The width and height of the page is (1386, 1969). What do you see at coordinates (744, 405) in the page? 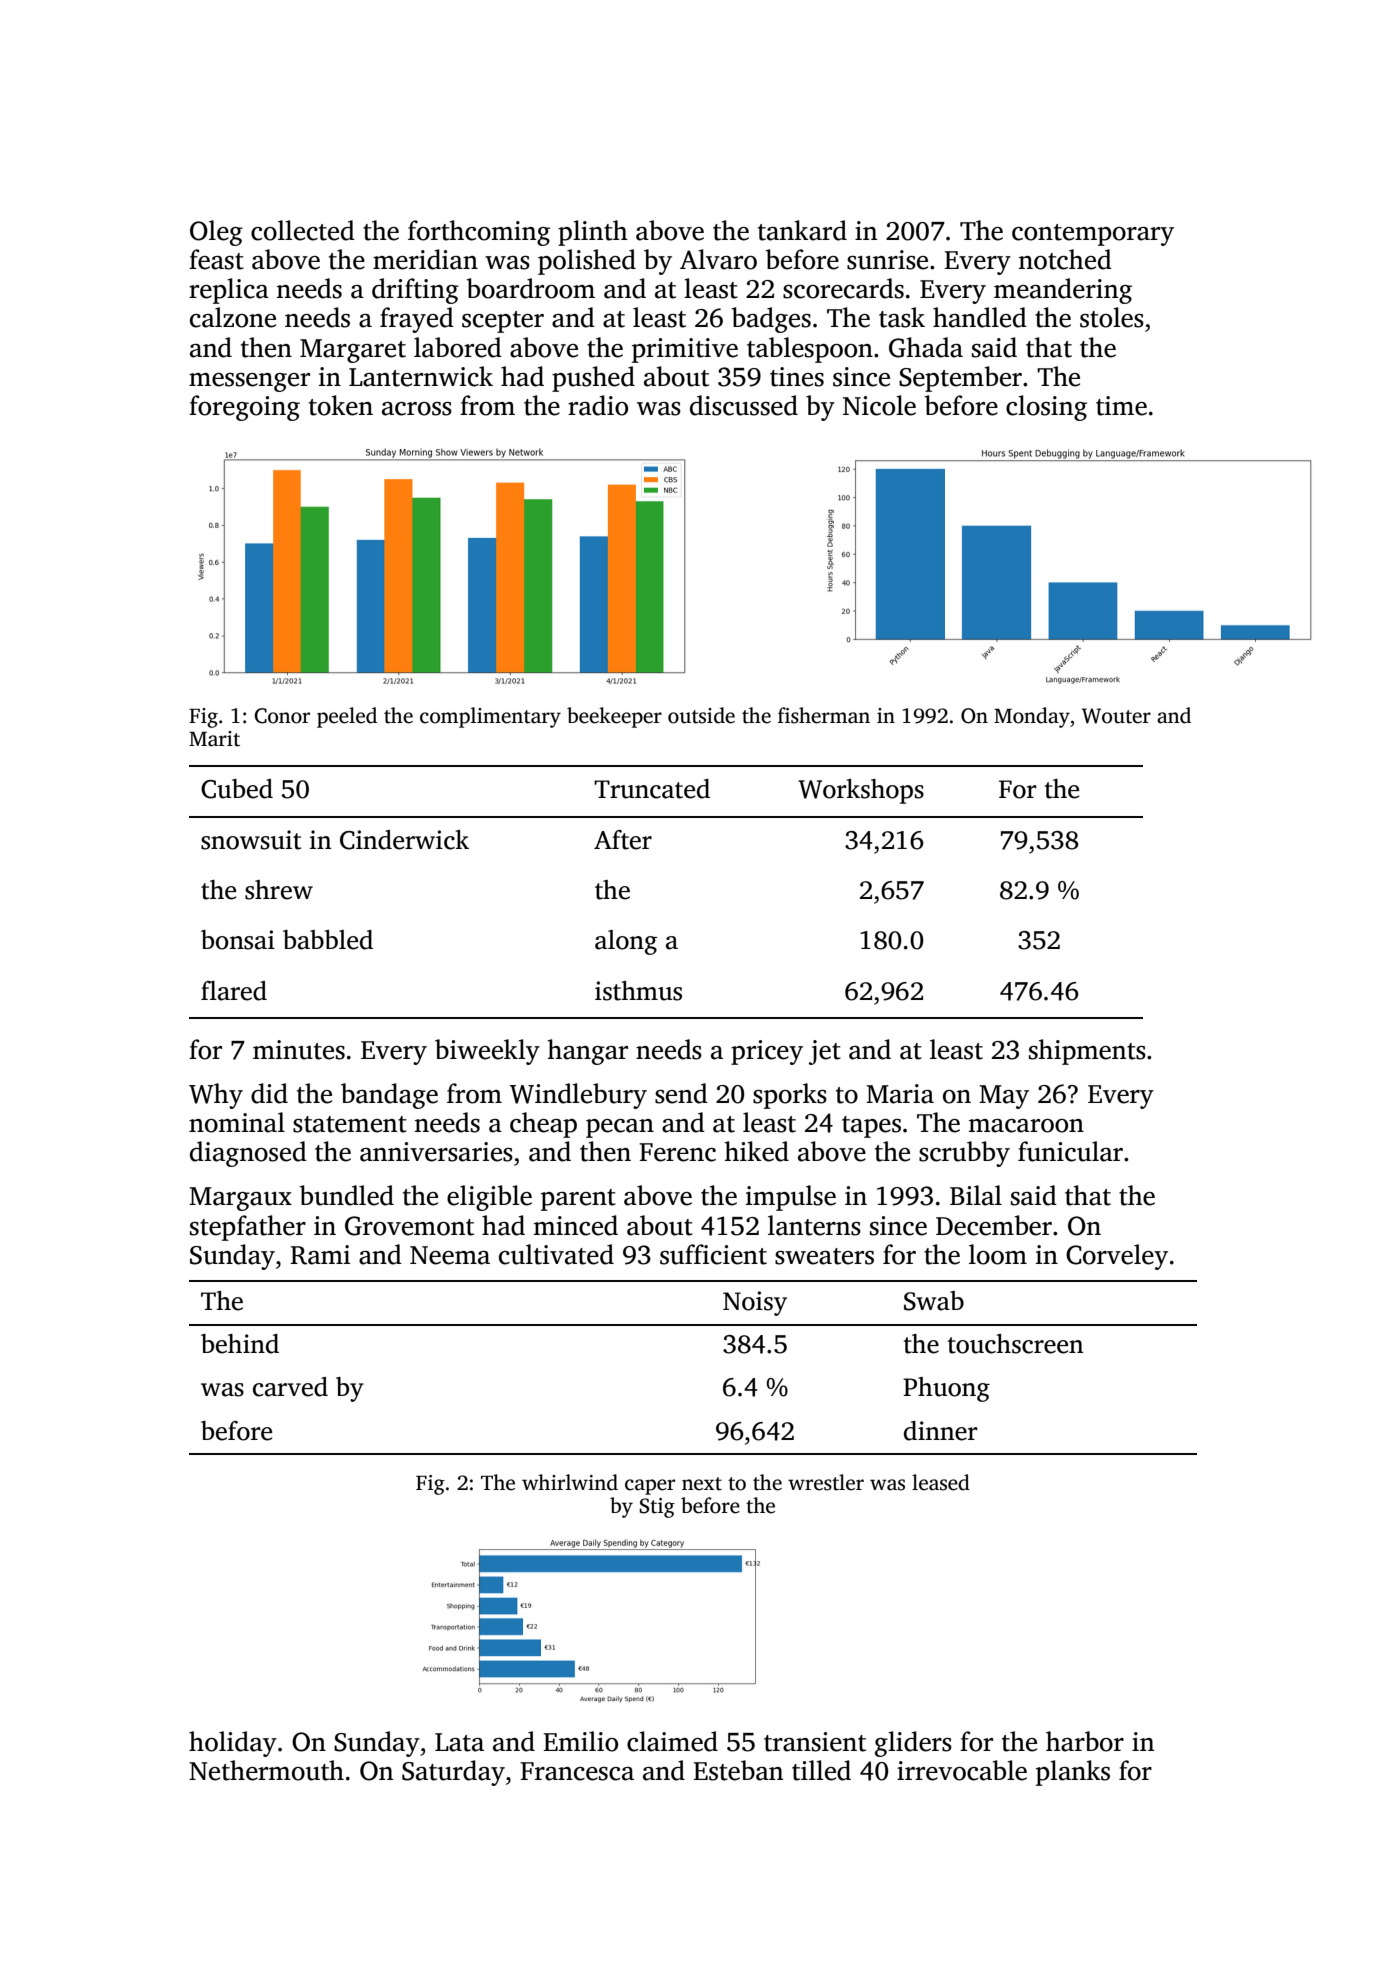
I see `discussed` at bounding box center [744, 405].
